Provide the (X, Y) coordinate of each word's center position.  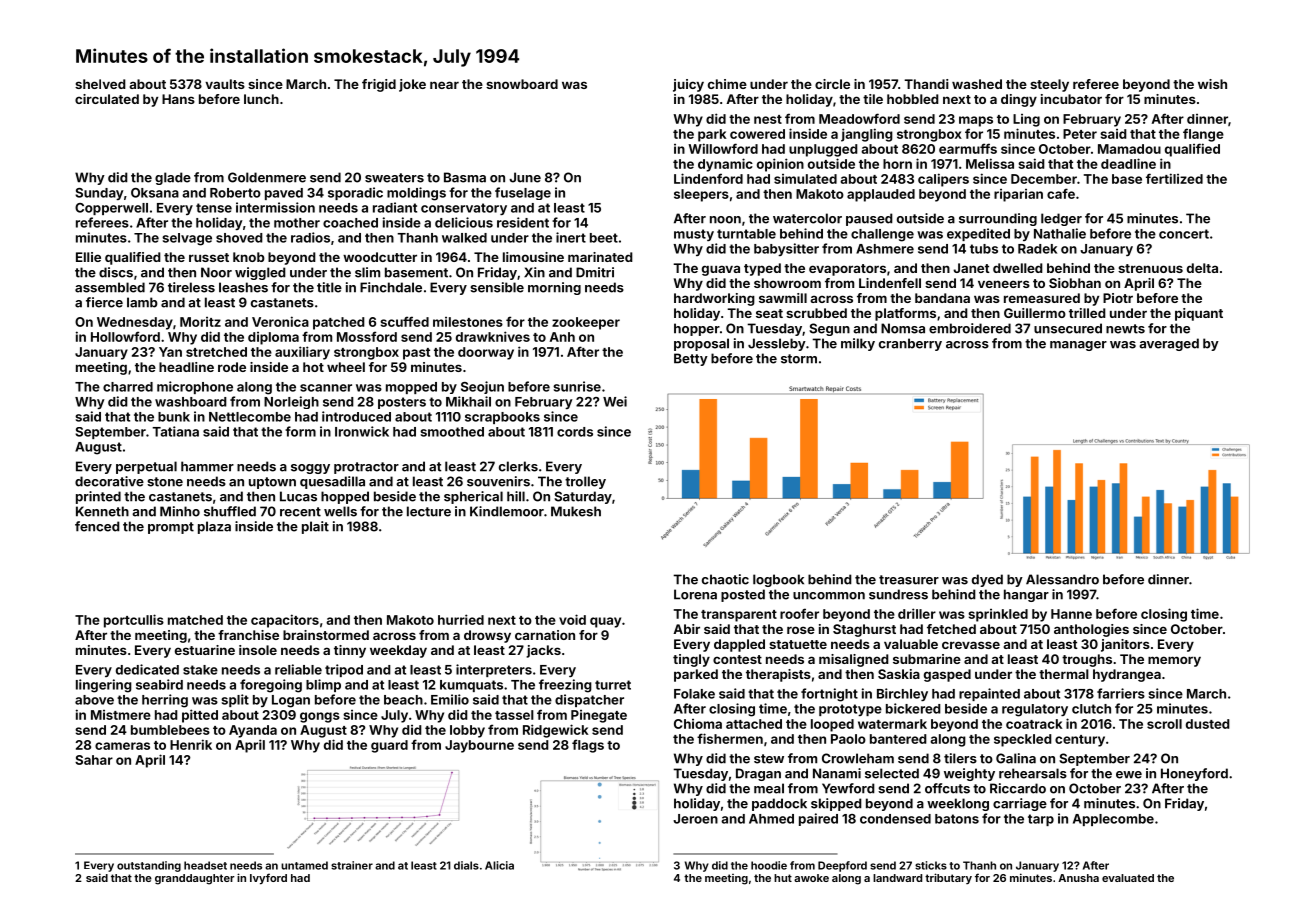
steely (1049, 85)
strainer (352, 865)
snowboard (522, 84)
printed (98, 497)
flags (588, 746)
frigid (379, 85)
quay (605, 622)
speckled (1023, 740)
